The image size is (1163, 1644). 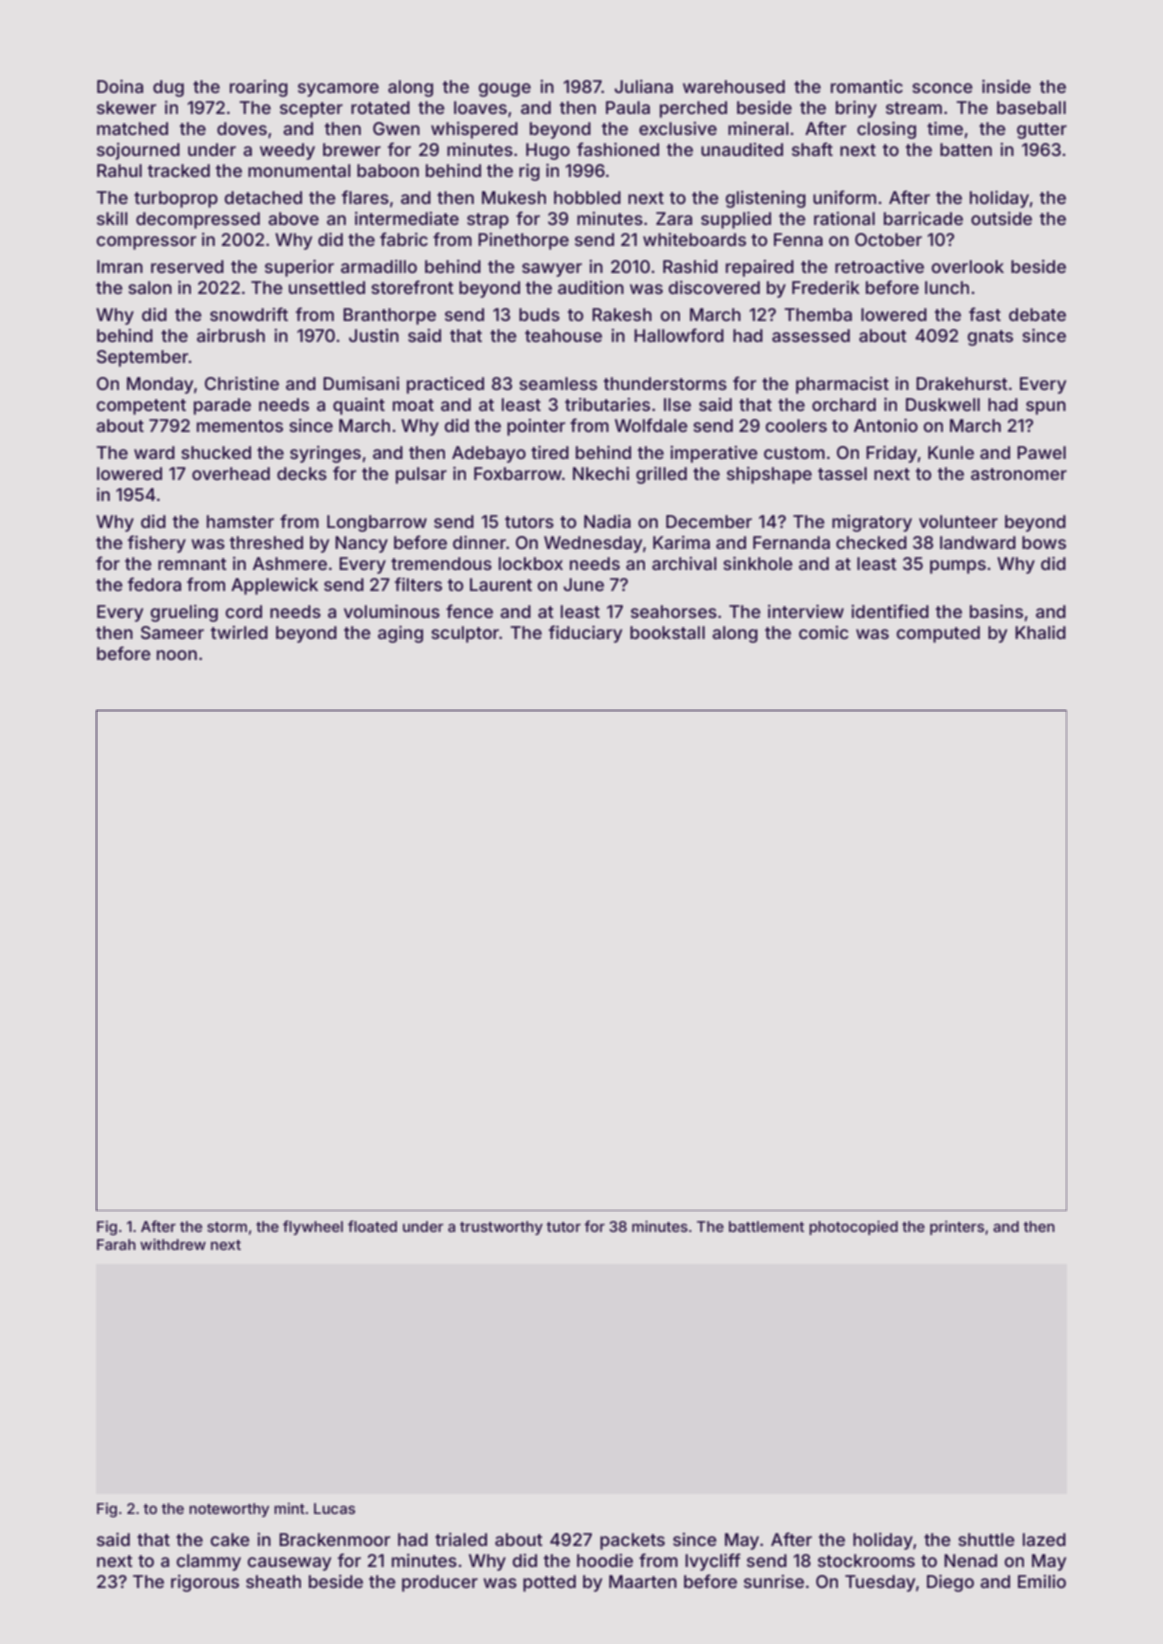 What do you see at coordinates (585, 634) in the document?
I see `fiduciary` at bounding box center [585, 634].
